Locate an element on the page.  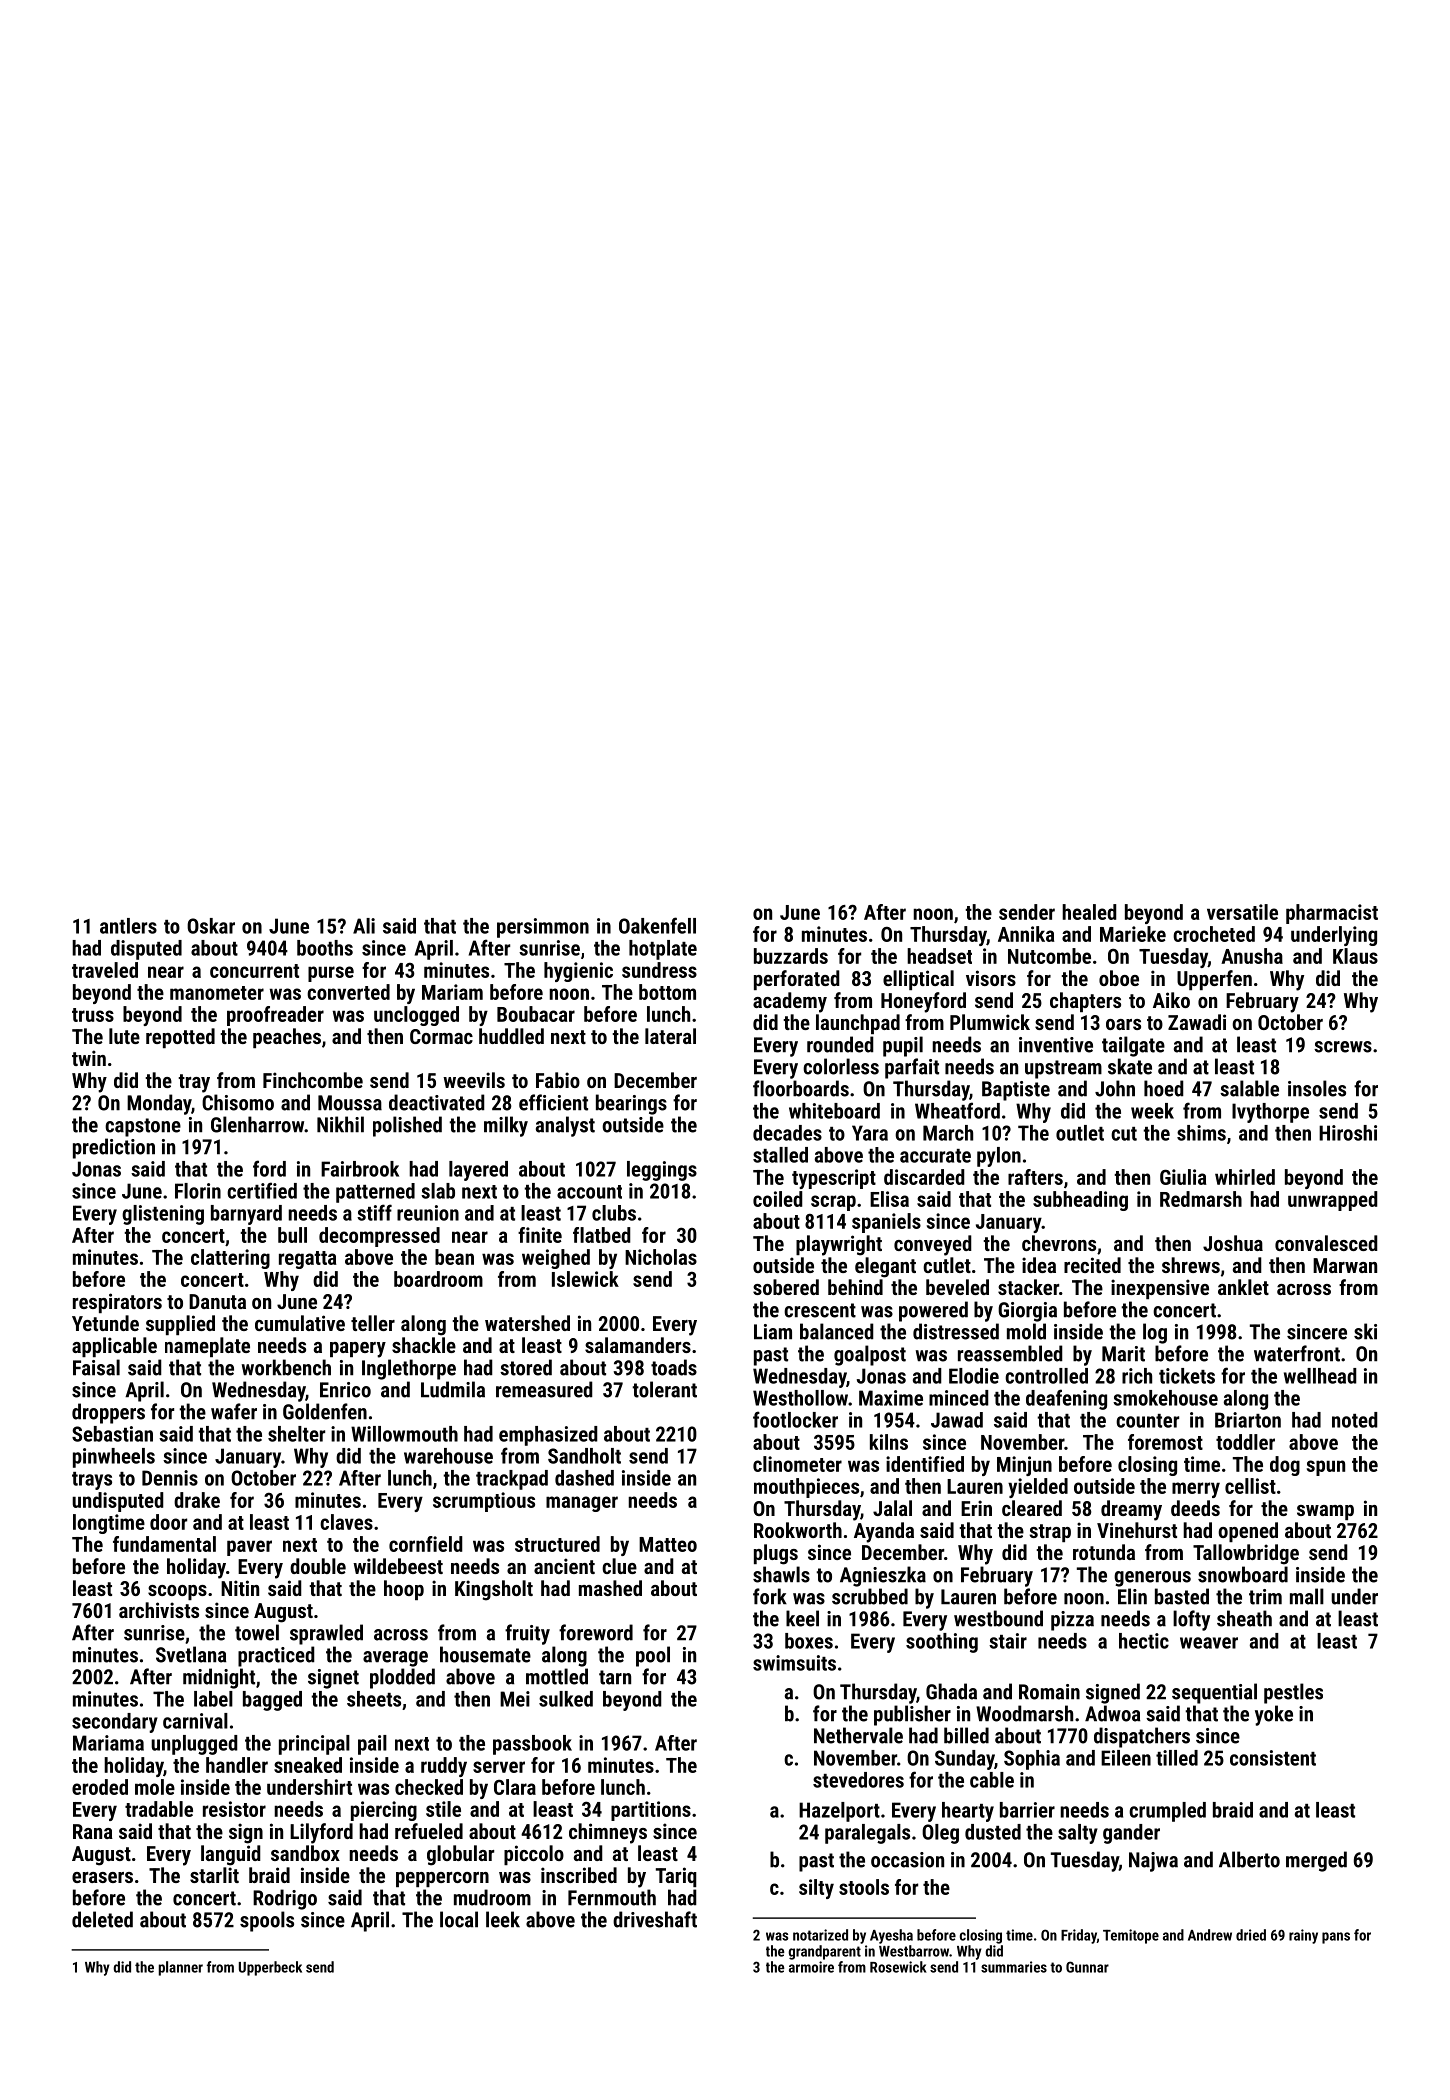
antlers is located at coordinates (128, 926).
